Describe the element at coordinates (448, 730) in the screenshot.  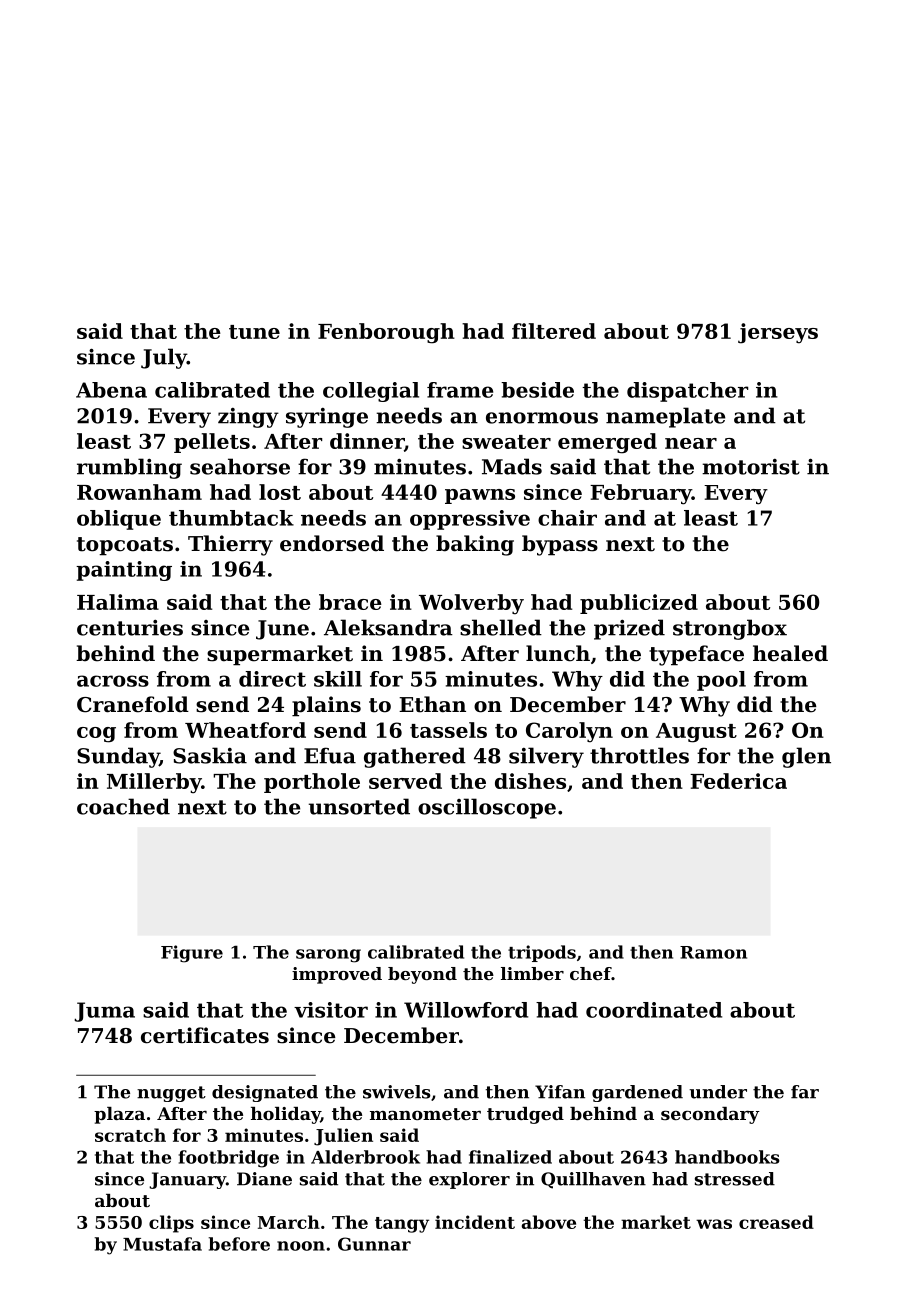
I see `tassels` at that location.
